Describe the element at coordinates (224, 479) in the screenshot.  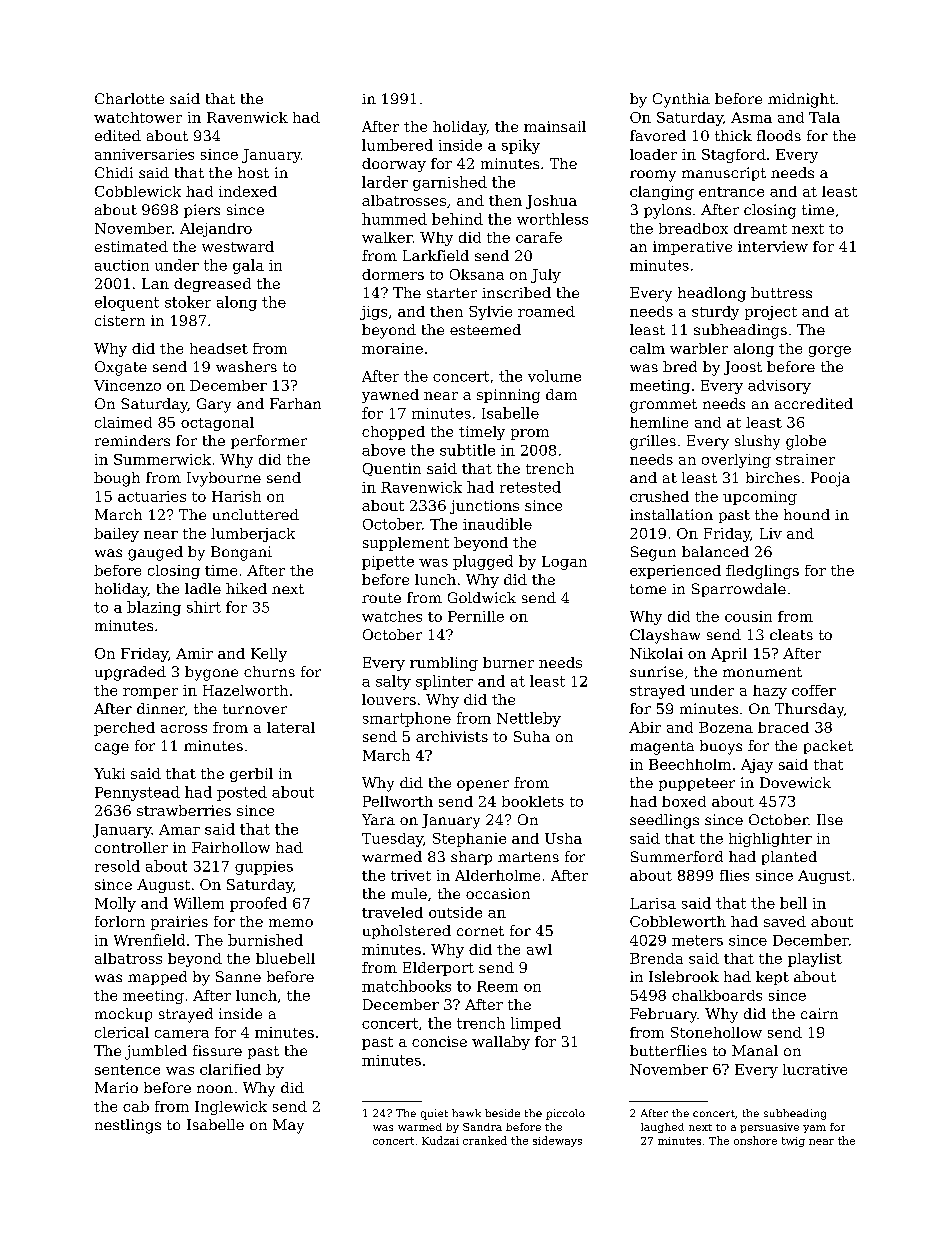
I see `Ivybourne` at that location.
